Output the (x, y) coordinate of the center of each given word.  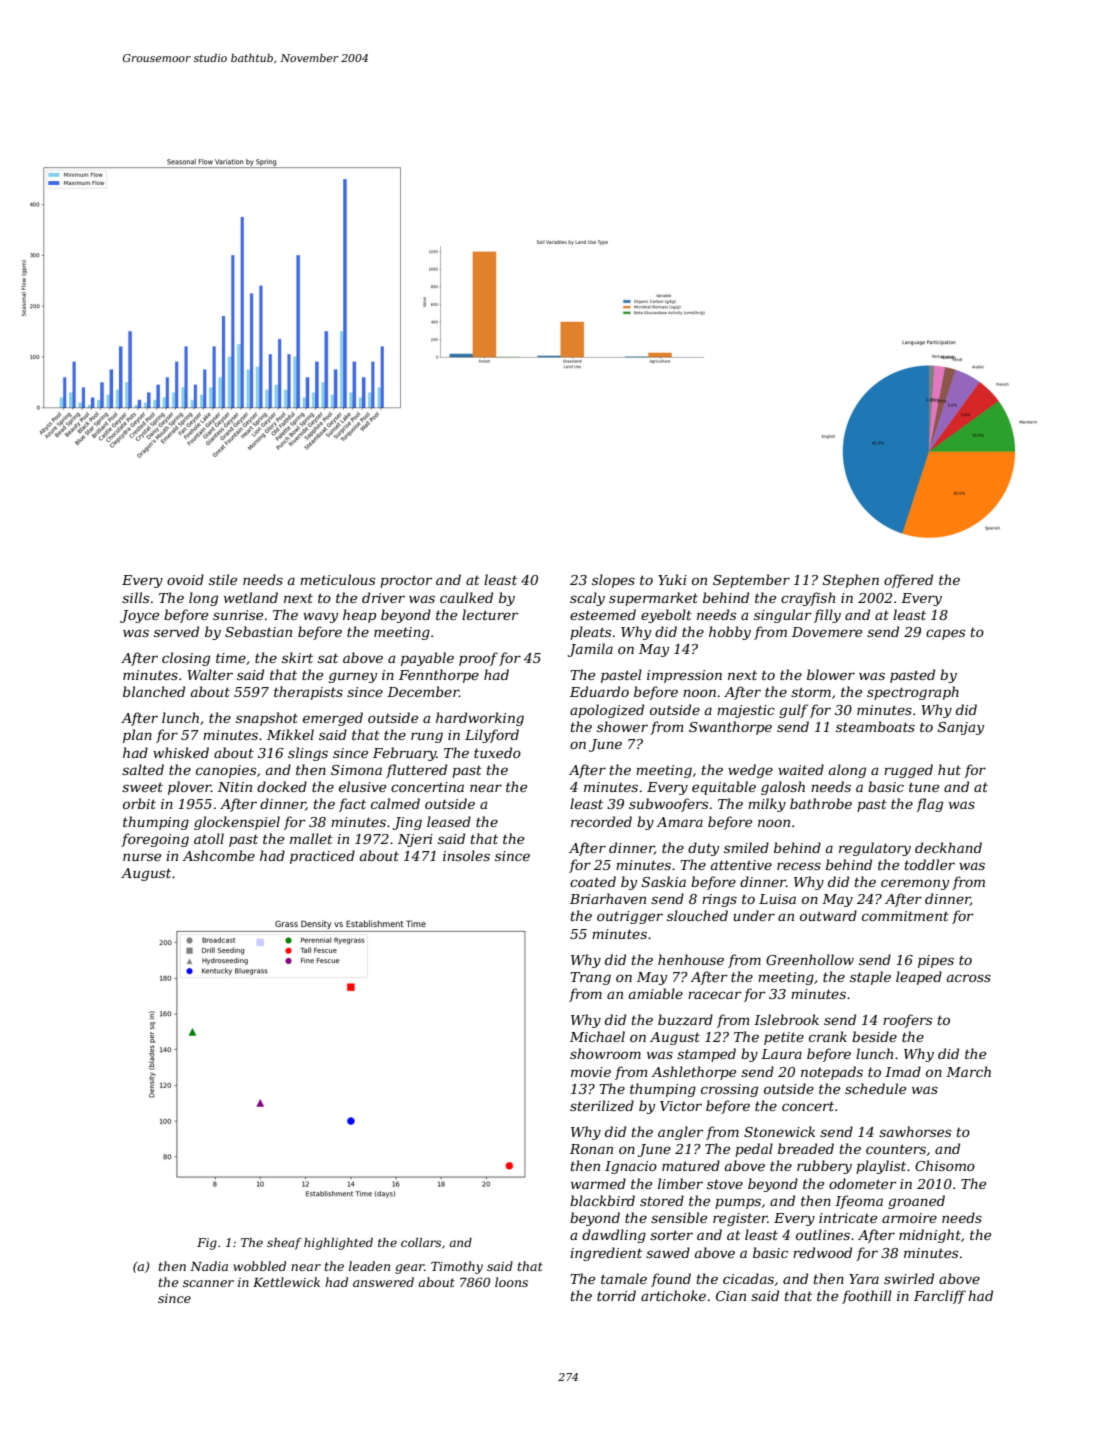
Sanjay (961, 728)
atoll (209, 838)
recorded (601, 821)
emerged (333, 719)
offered (908, 581)
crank (828, 1036)
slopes (613, 581)
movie (591, 1072)
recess (799, 866)
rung (427, 737)
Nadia (209, 1266)
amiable (656, 993)
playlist (881, 1167)
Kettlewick (286, 1282)
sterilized (602, 1106)
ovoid (185, 579)
